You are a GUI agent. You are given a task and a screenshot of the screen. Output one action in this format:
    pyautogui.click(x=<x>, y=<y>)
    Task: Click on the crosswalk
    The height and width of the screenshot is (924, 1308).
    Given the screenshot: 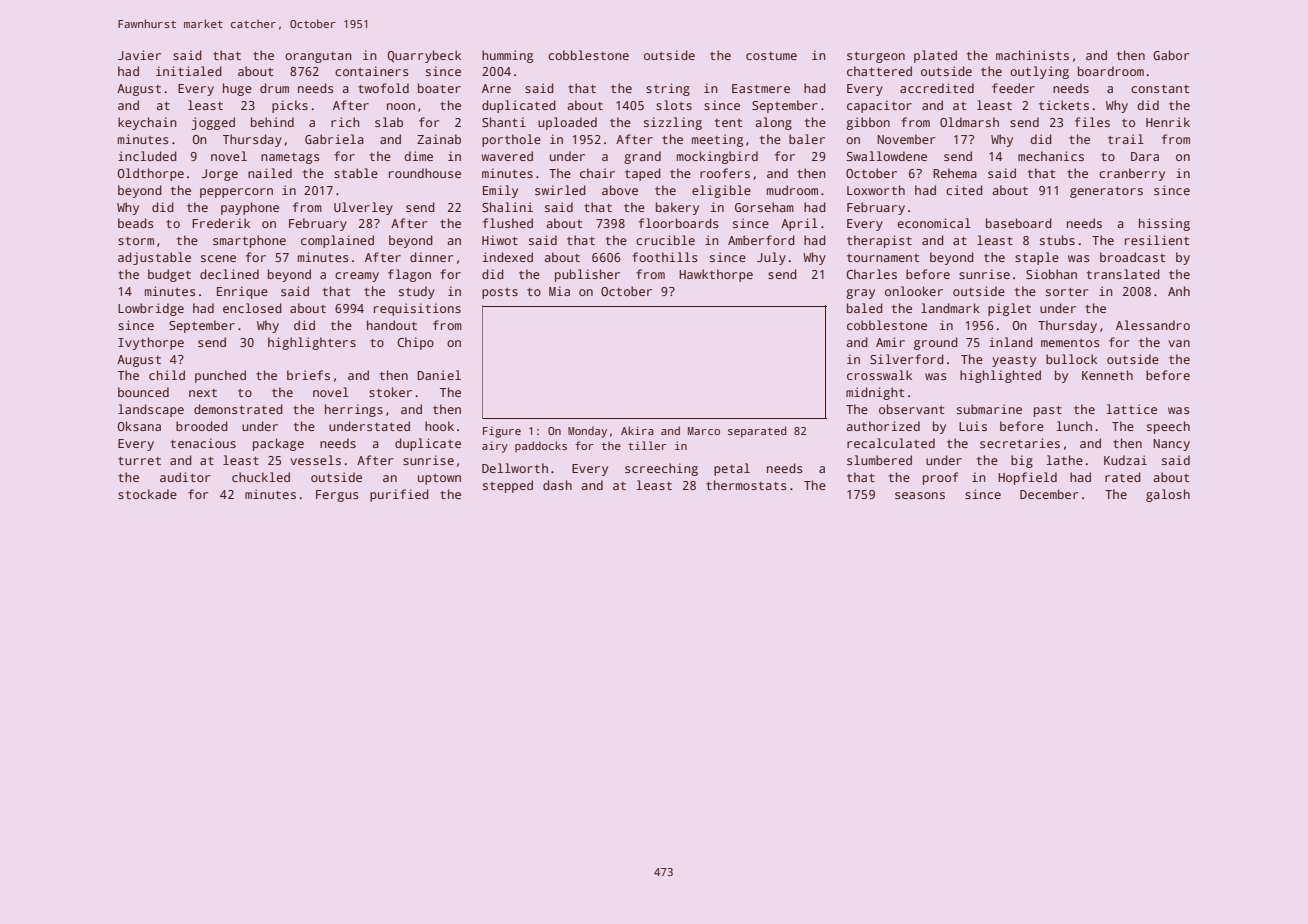 What is the action you would take?
    pyautogui.click(x=879, y=375)
